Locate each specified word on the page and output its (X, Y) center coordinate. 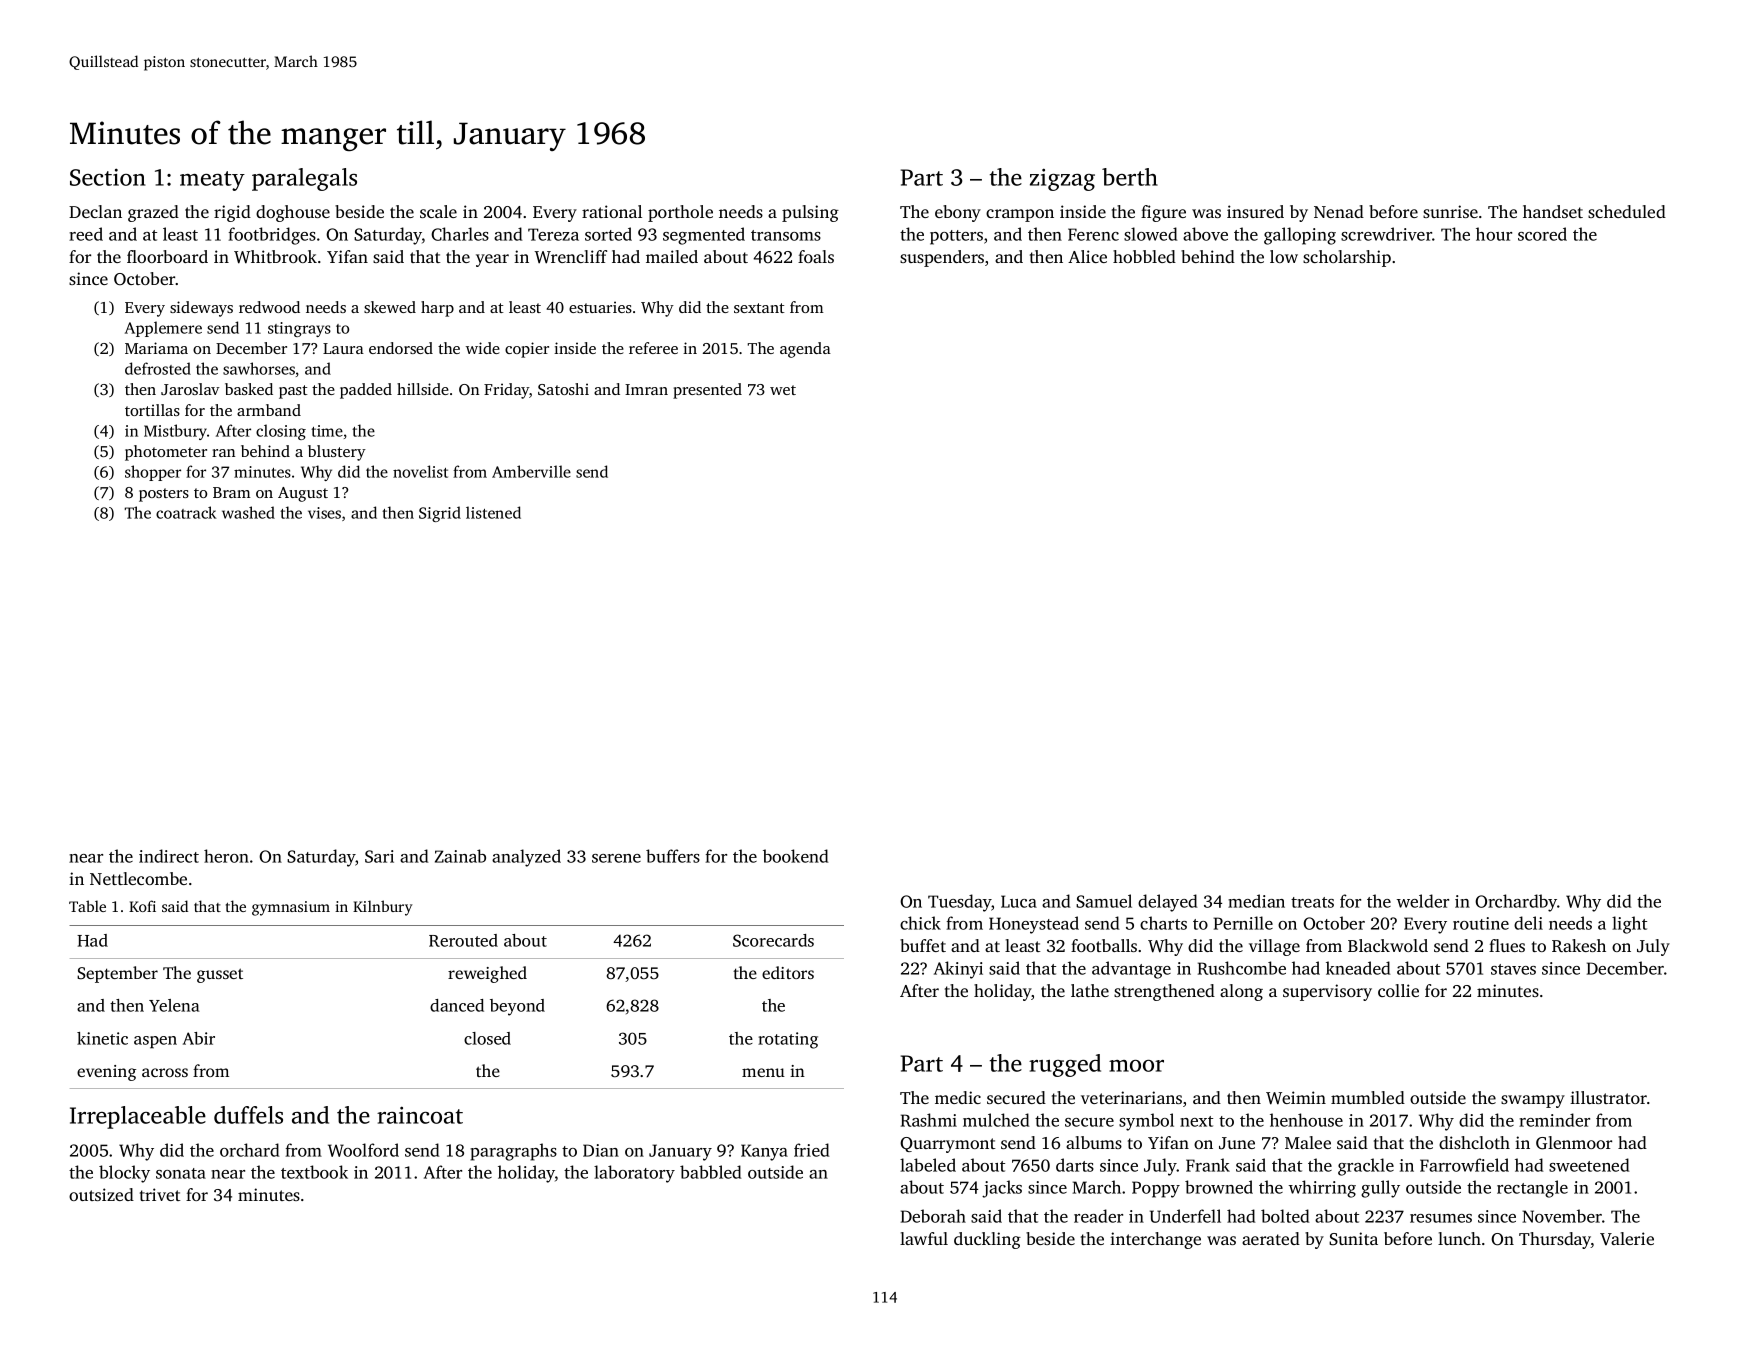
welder (1423, 901)
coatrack (186, 512)
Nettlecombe (138, 878)
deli (1528, 923)
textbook (314, 1172)
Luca (1019, 901)
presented (707, 391)
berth (1130, 177)
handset (1553, 211)
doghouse (293, 213)
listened (493, 512)
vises (324, 513)
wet (783, 390)
